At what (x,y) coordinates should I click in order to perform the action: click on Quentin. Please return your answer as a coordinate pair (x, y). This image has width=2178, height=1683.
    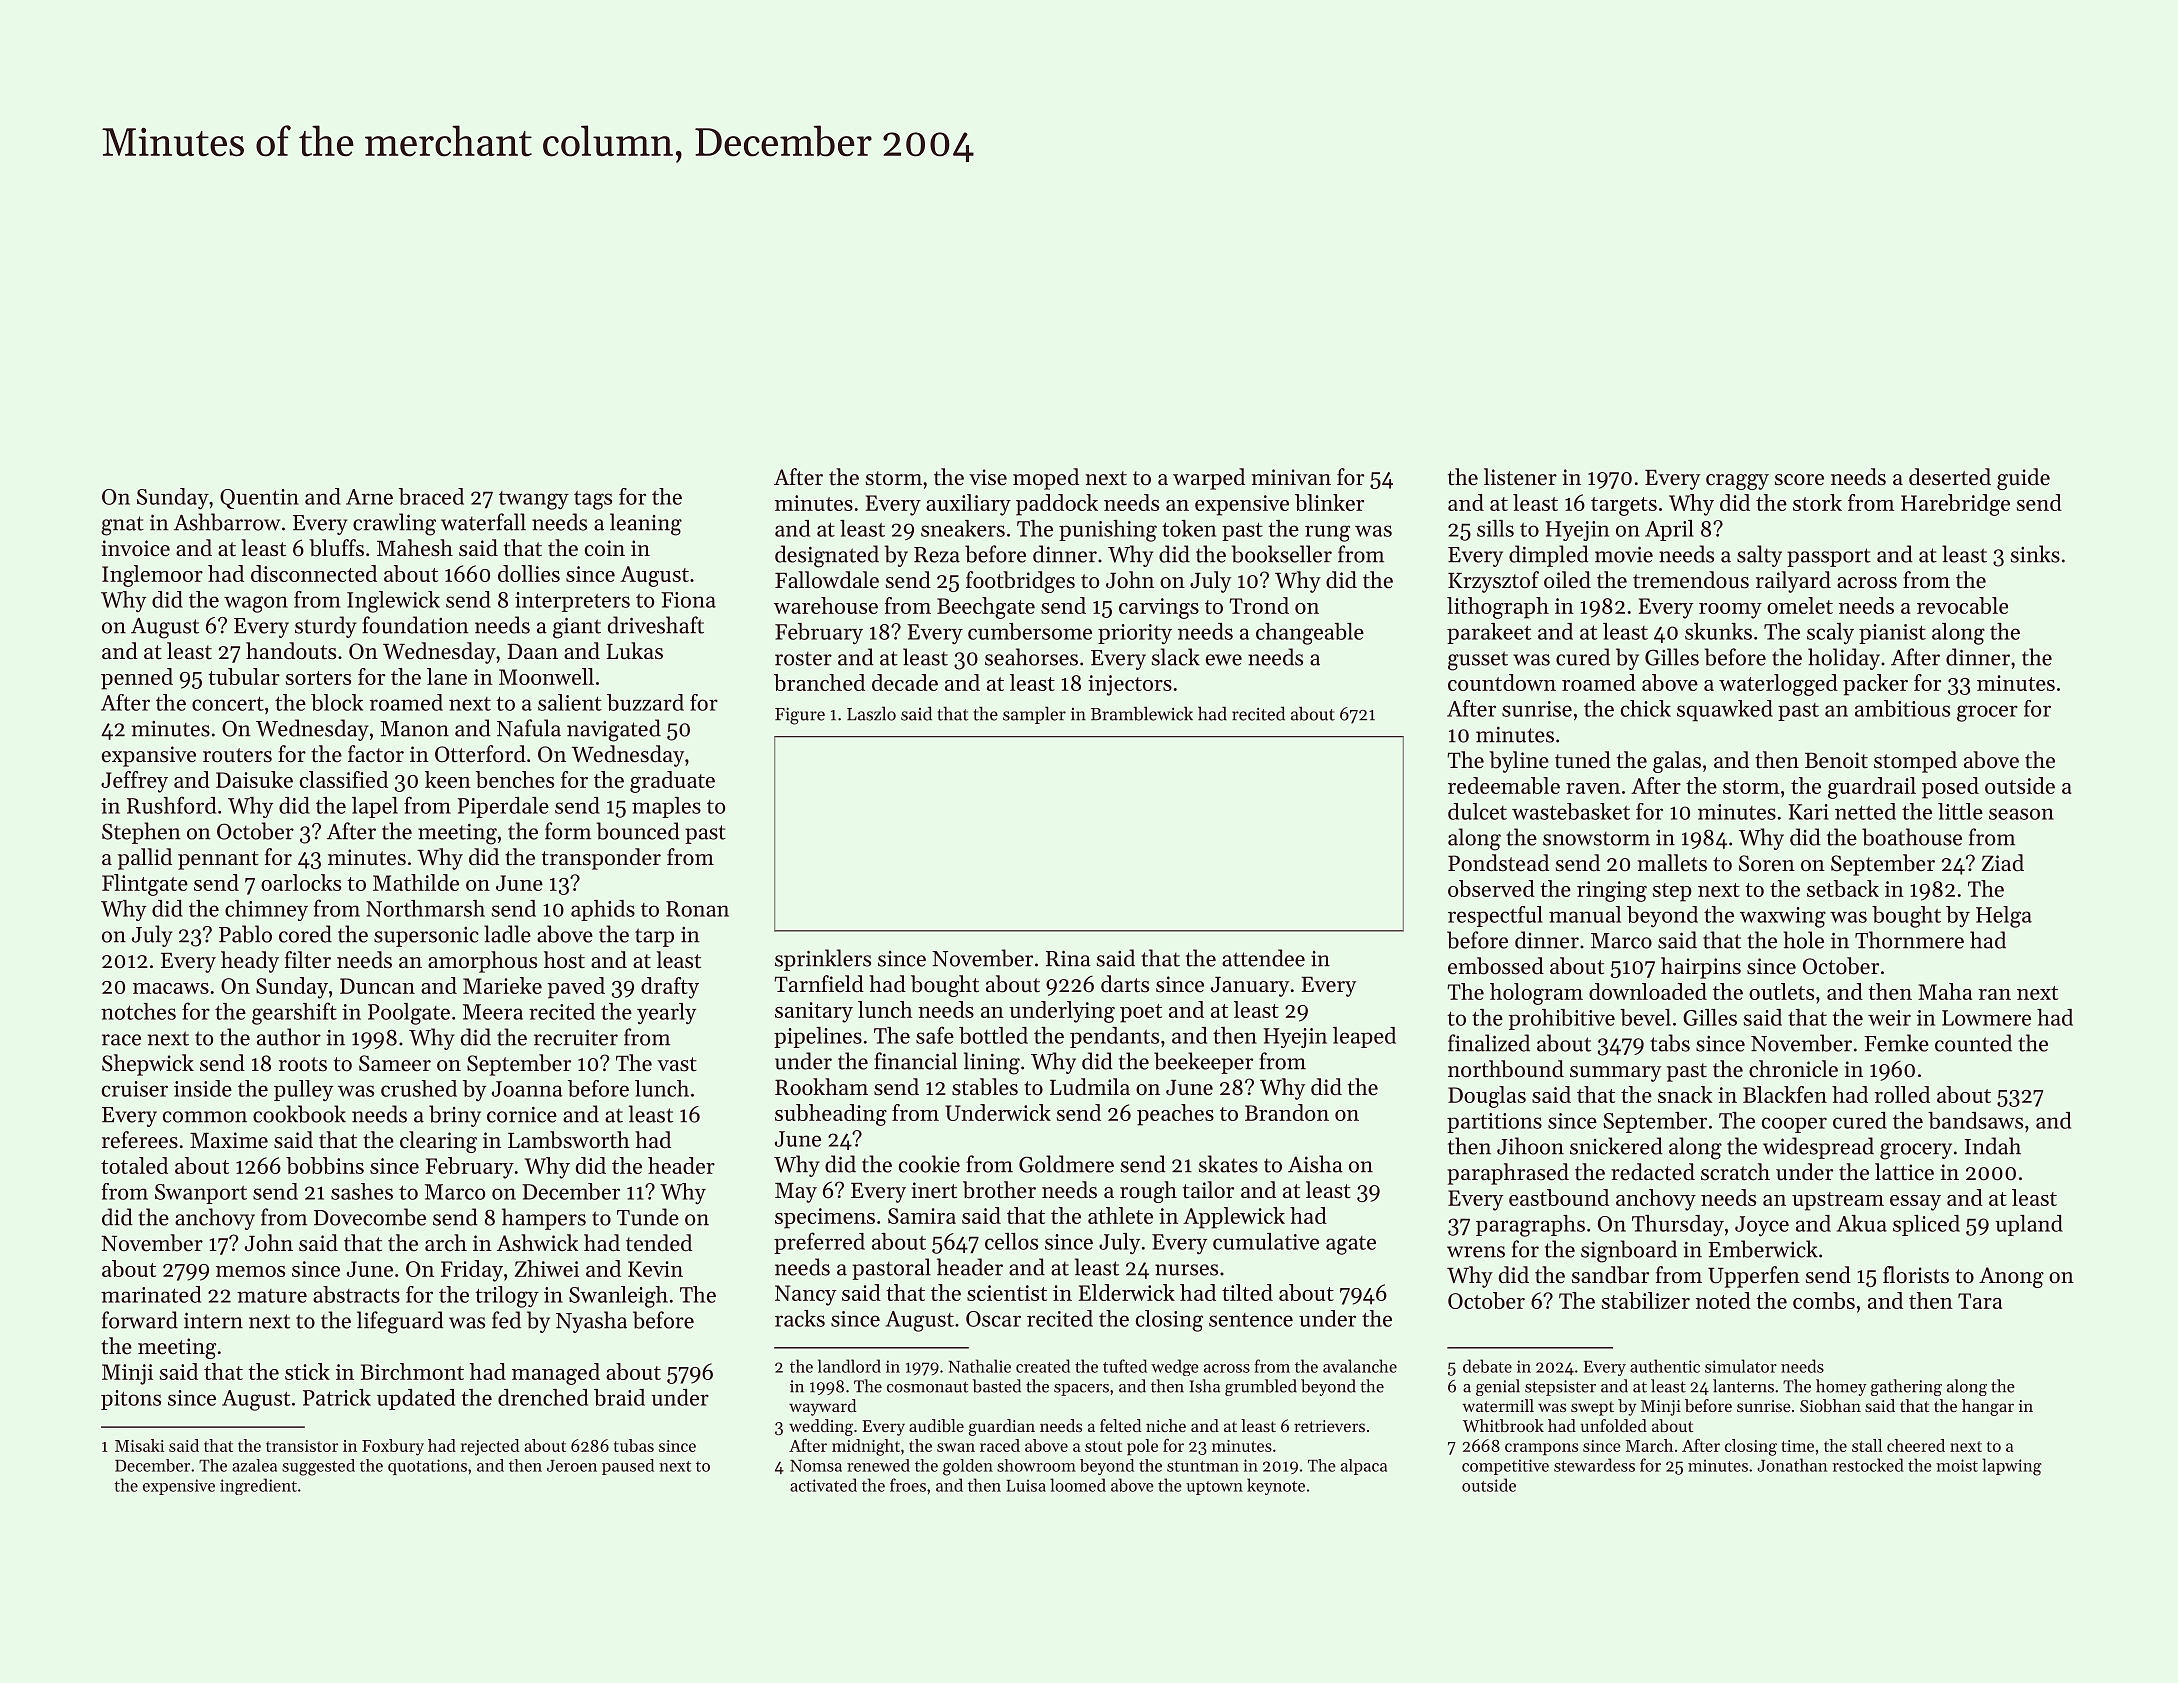
    Looking at the image, I should click on (259, 499).
